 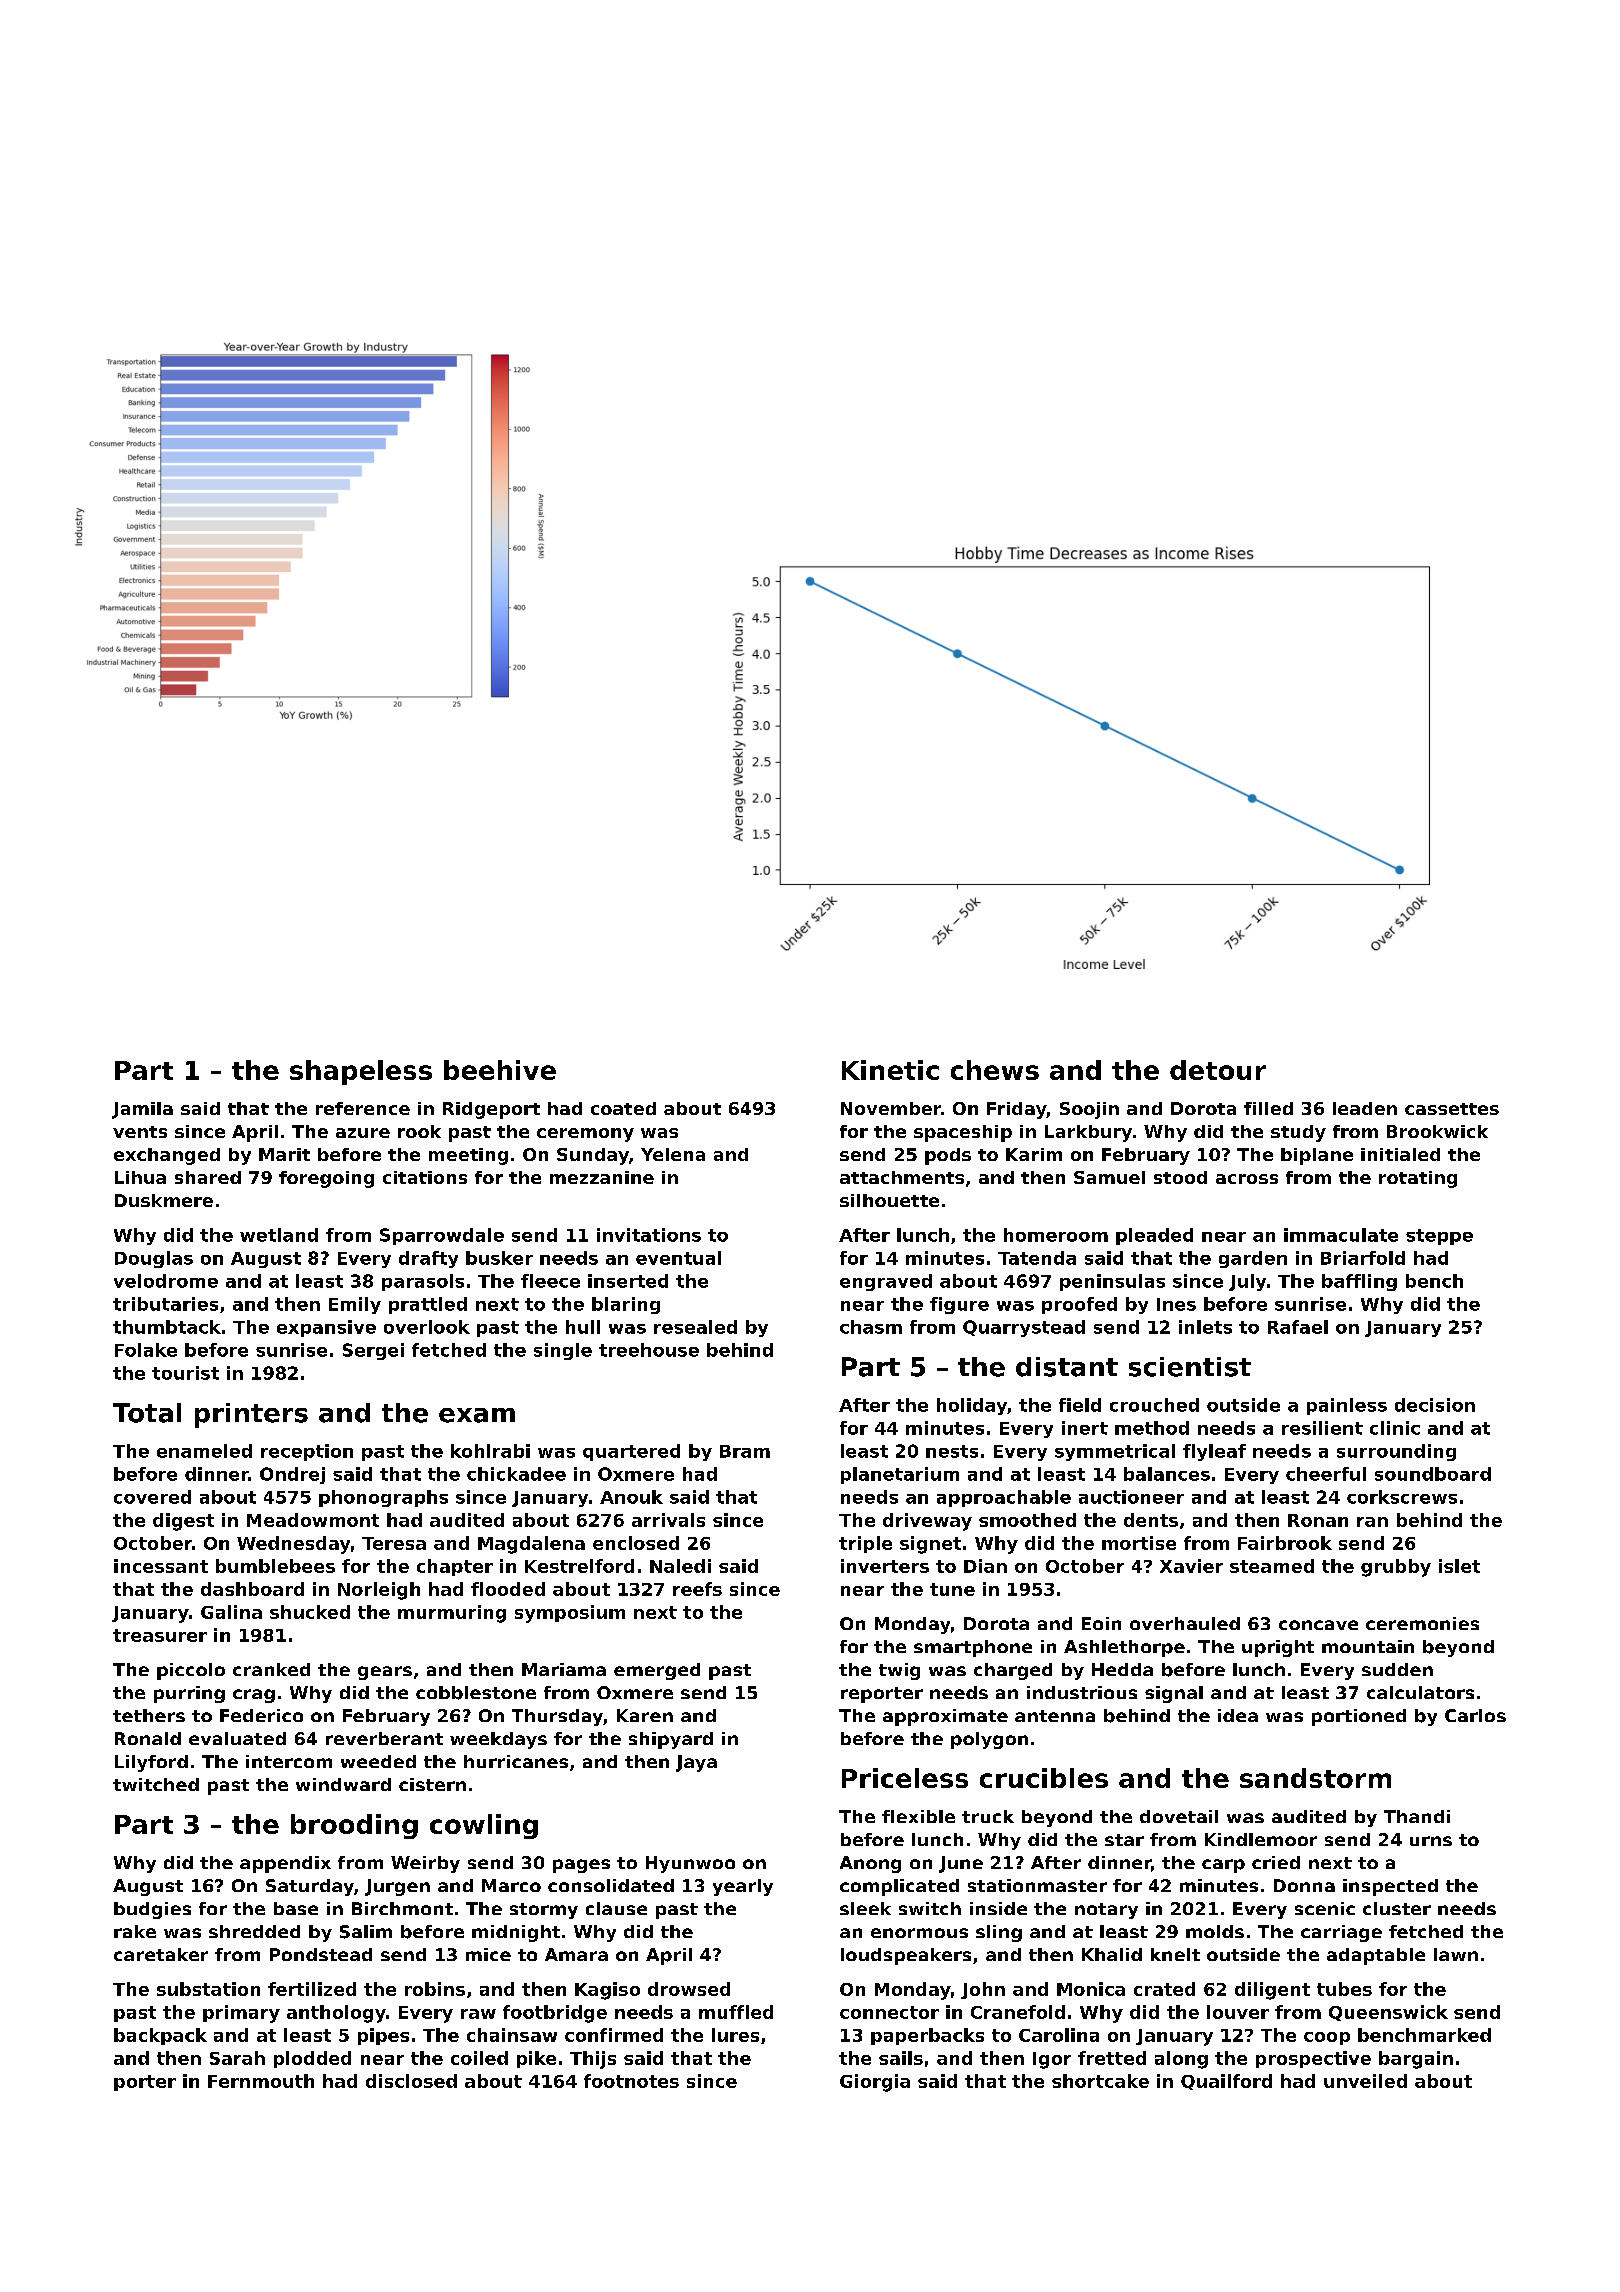 I want to click on vents, so click(x=140, y=1132).
